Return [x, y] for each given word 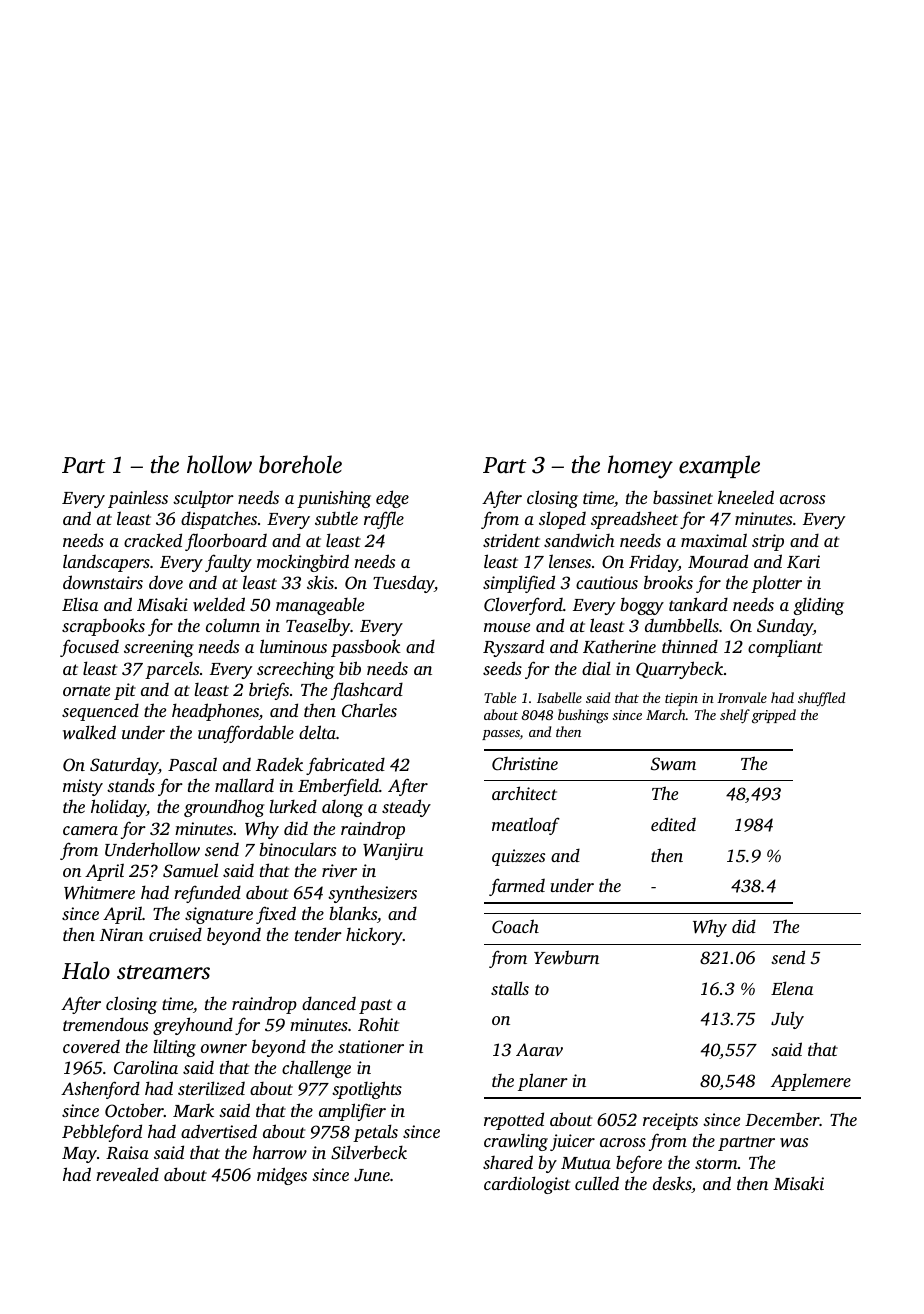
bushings [583, 716]
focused [89, 648]
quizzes [518, 857]
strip [768, 542]
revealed [127, 1174]
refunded [207, 894]
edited [673, 824]
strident [511, 540]
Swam [673, 764]
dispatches [219, 520]
